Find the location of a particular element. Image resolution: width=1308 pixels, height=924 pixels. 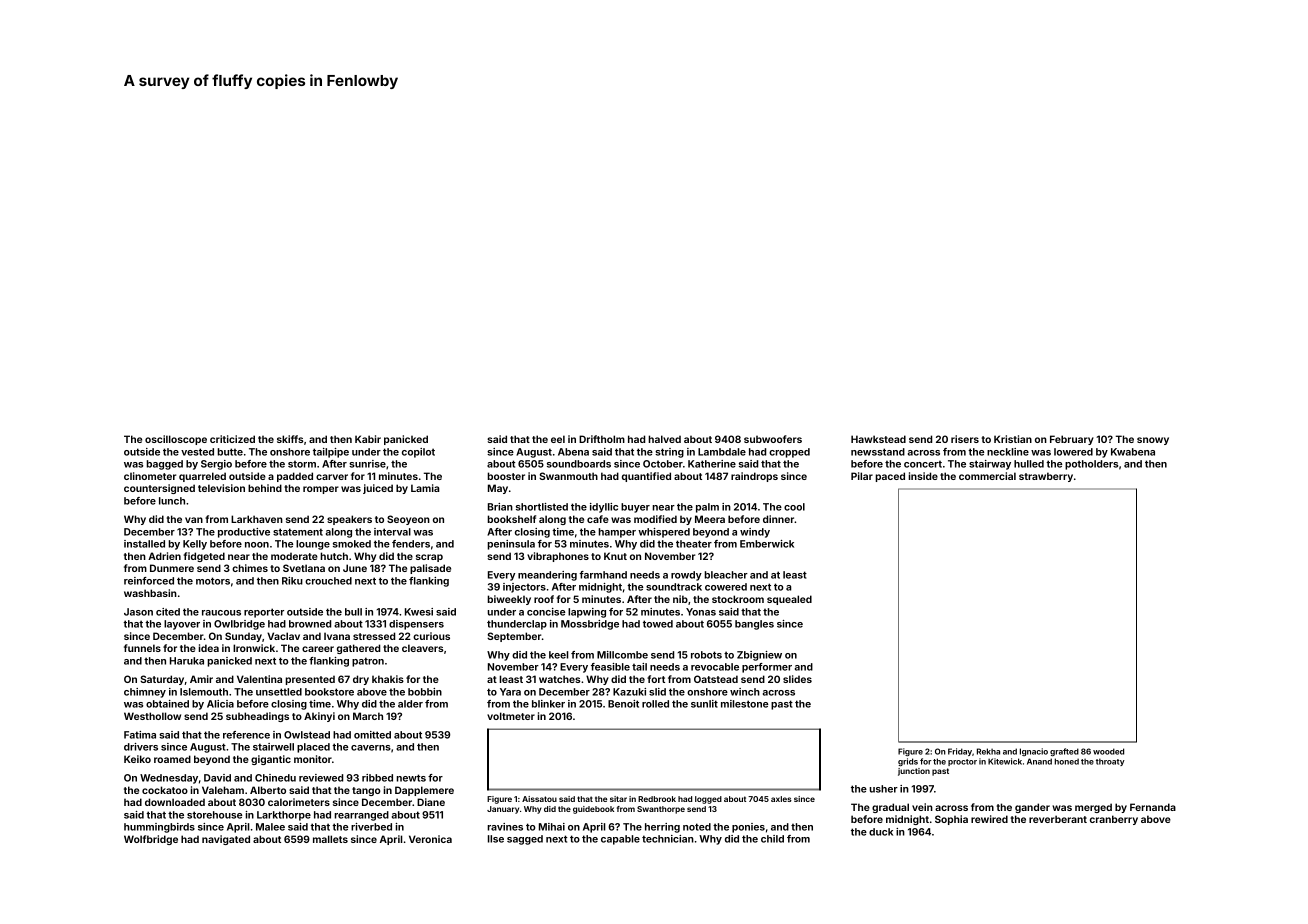

potholders is located at coordinates (1091, 465).
